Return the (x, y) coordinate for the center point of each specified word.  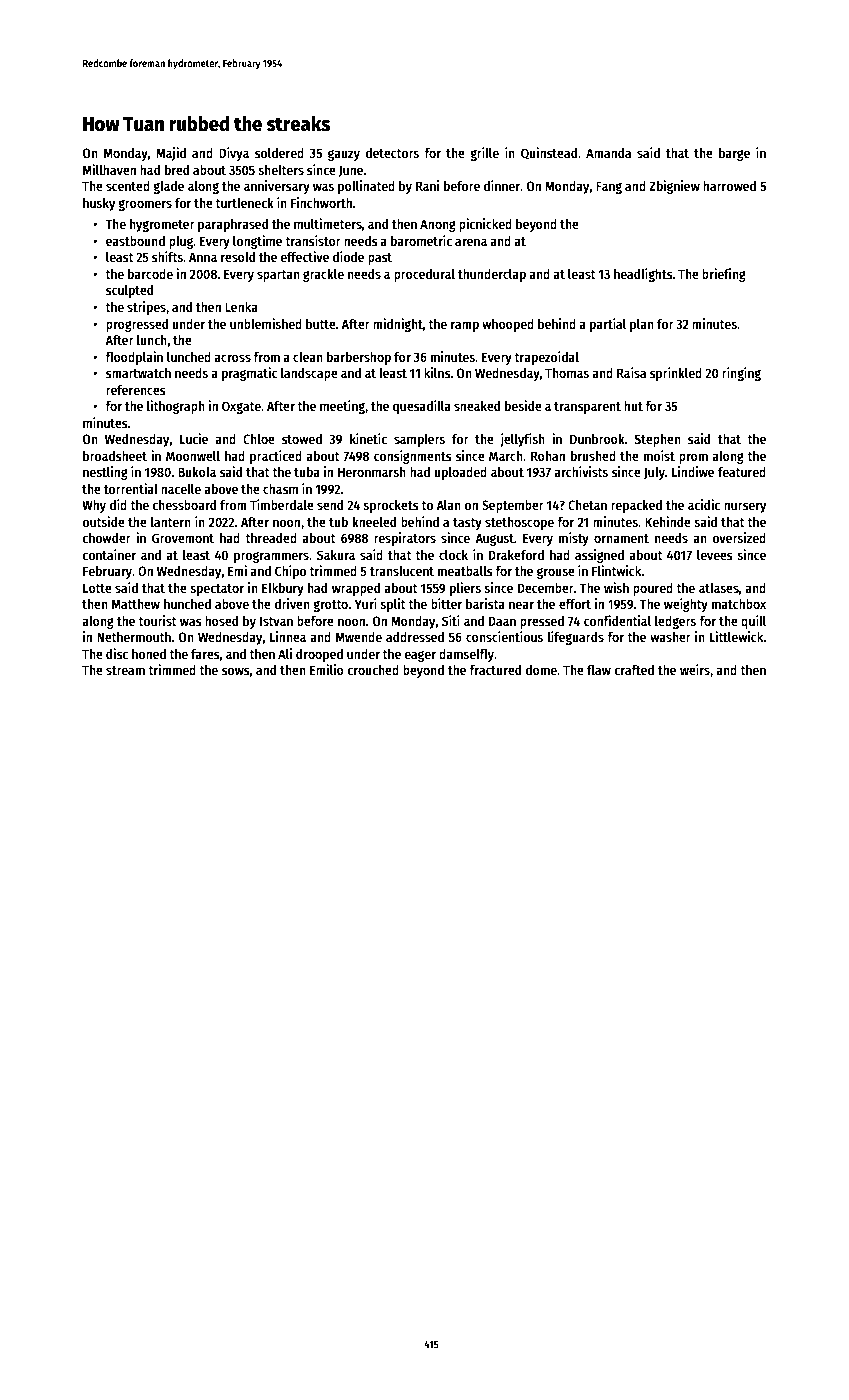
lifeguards (576, 638)
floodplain (134, 358)
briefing (724, 275)
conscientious (504, 636)
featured (742, 472)
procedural (424, 275)
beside (523, 405)
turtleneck (244, 203)
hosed (221, 621)
